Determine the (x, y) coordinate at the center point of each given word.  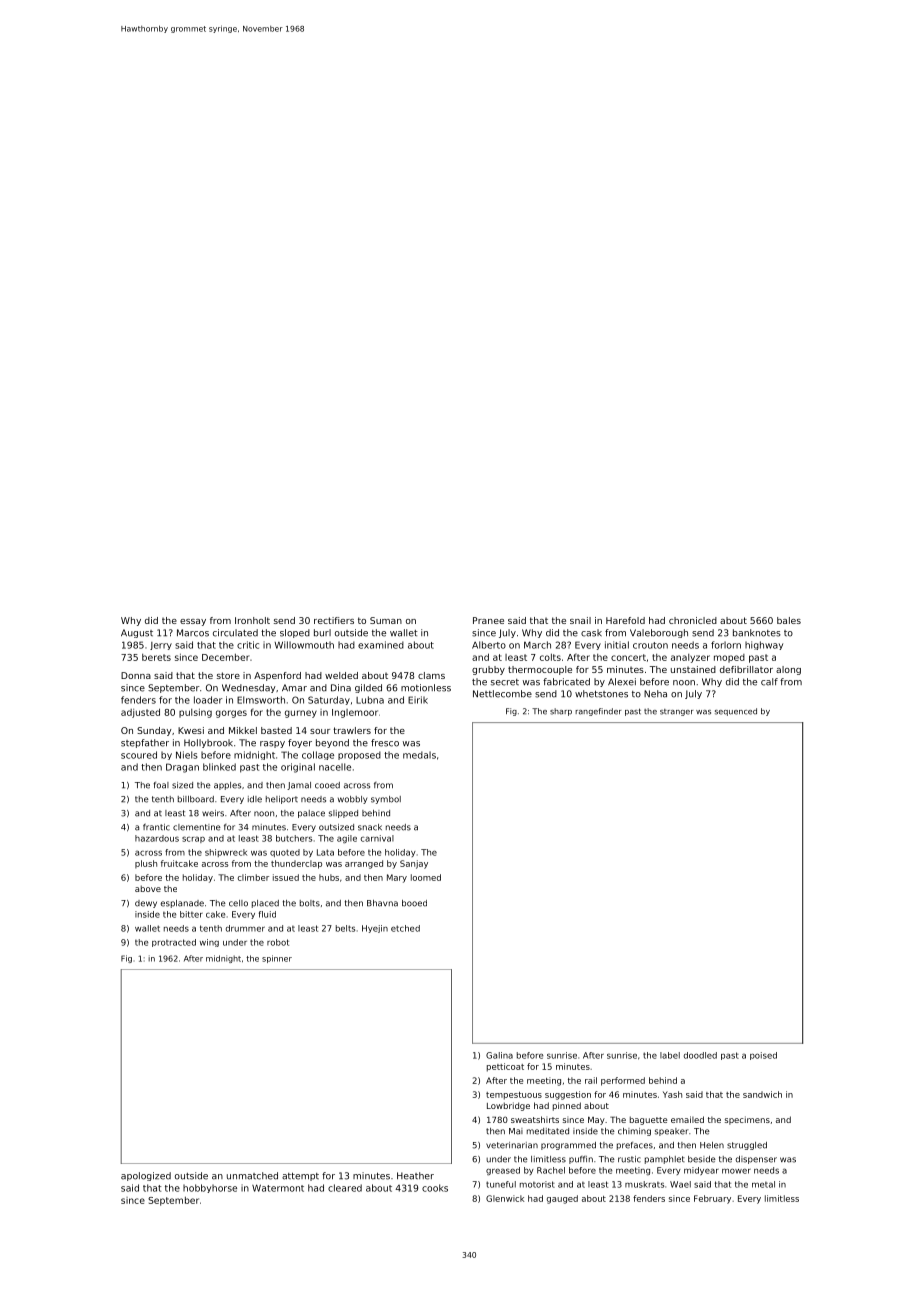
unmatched (252, 1176)
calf (769, 682)
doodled (700, 1055)
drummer (245, 928)
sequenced (736, 712)
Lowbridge (508, 1106)
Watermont (278, 1188)
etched (405, 928)
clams (431, 675)
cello (238, 903)
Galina (499, 1055)
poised (763, 1056)
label (670, 1055)
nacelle (335, 767)
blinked (219, 767)
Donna (136, 675)
